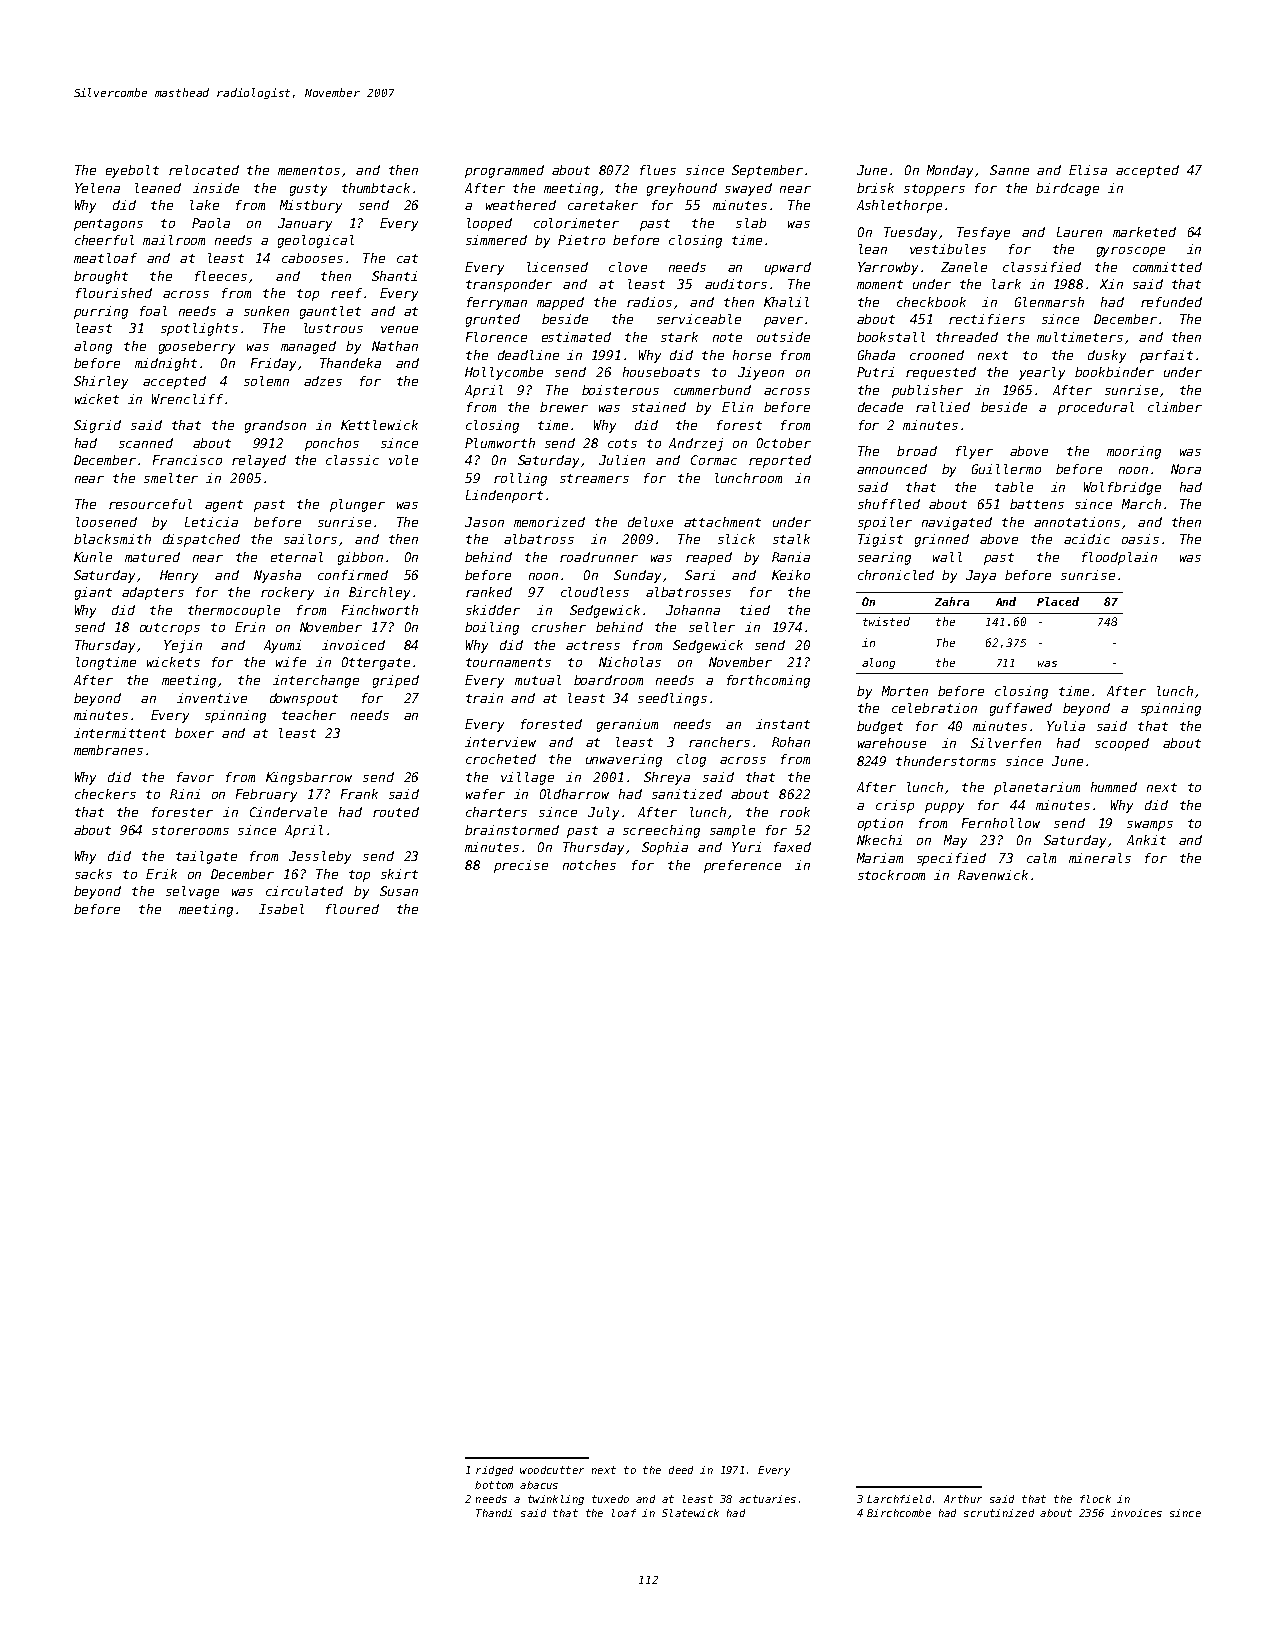  I want to click on Birchcombe, so click(899, 1513).
